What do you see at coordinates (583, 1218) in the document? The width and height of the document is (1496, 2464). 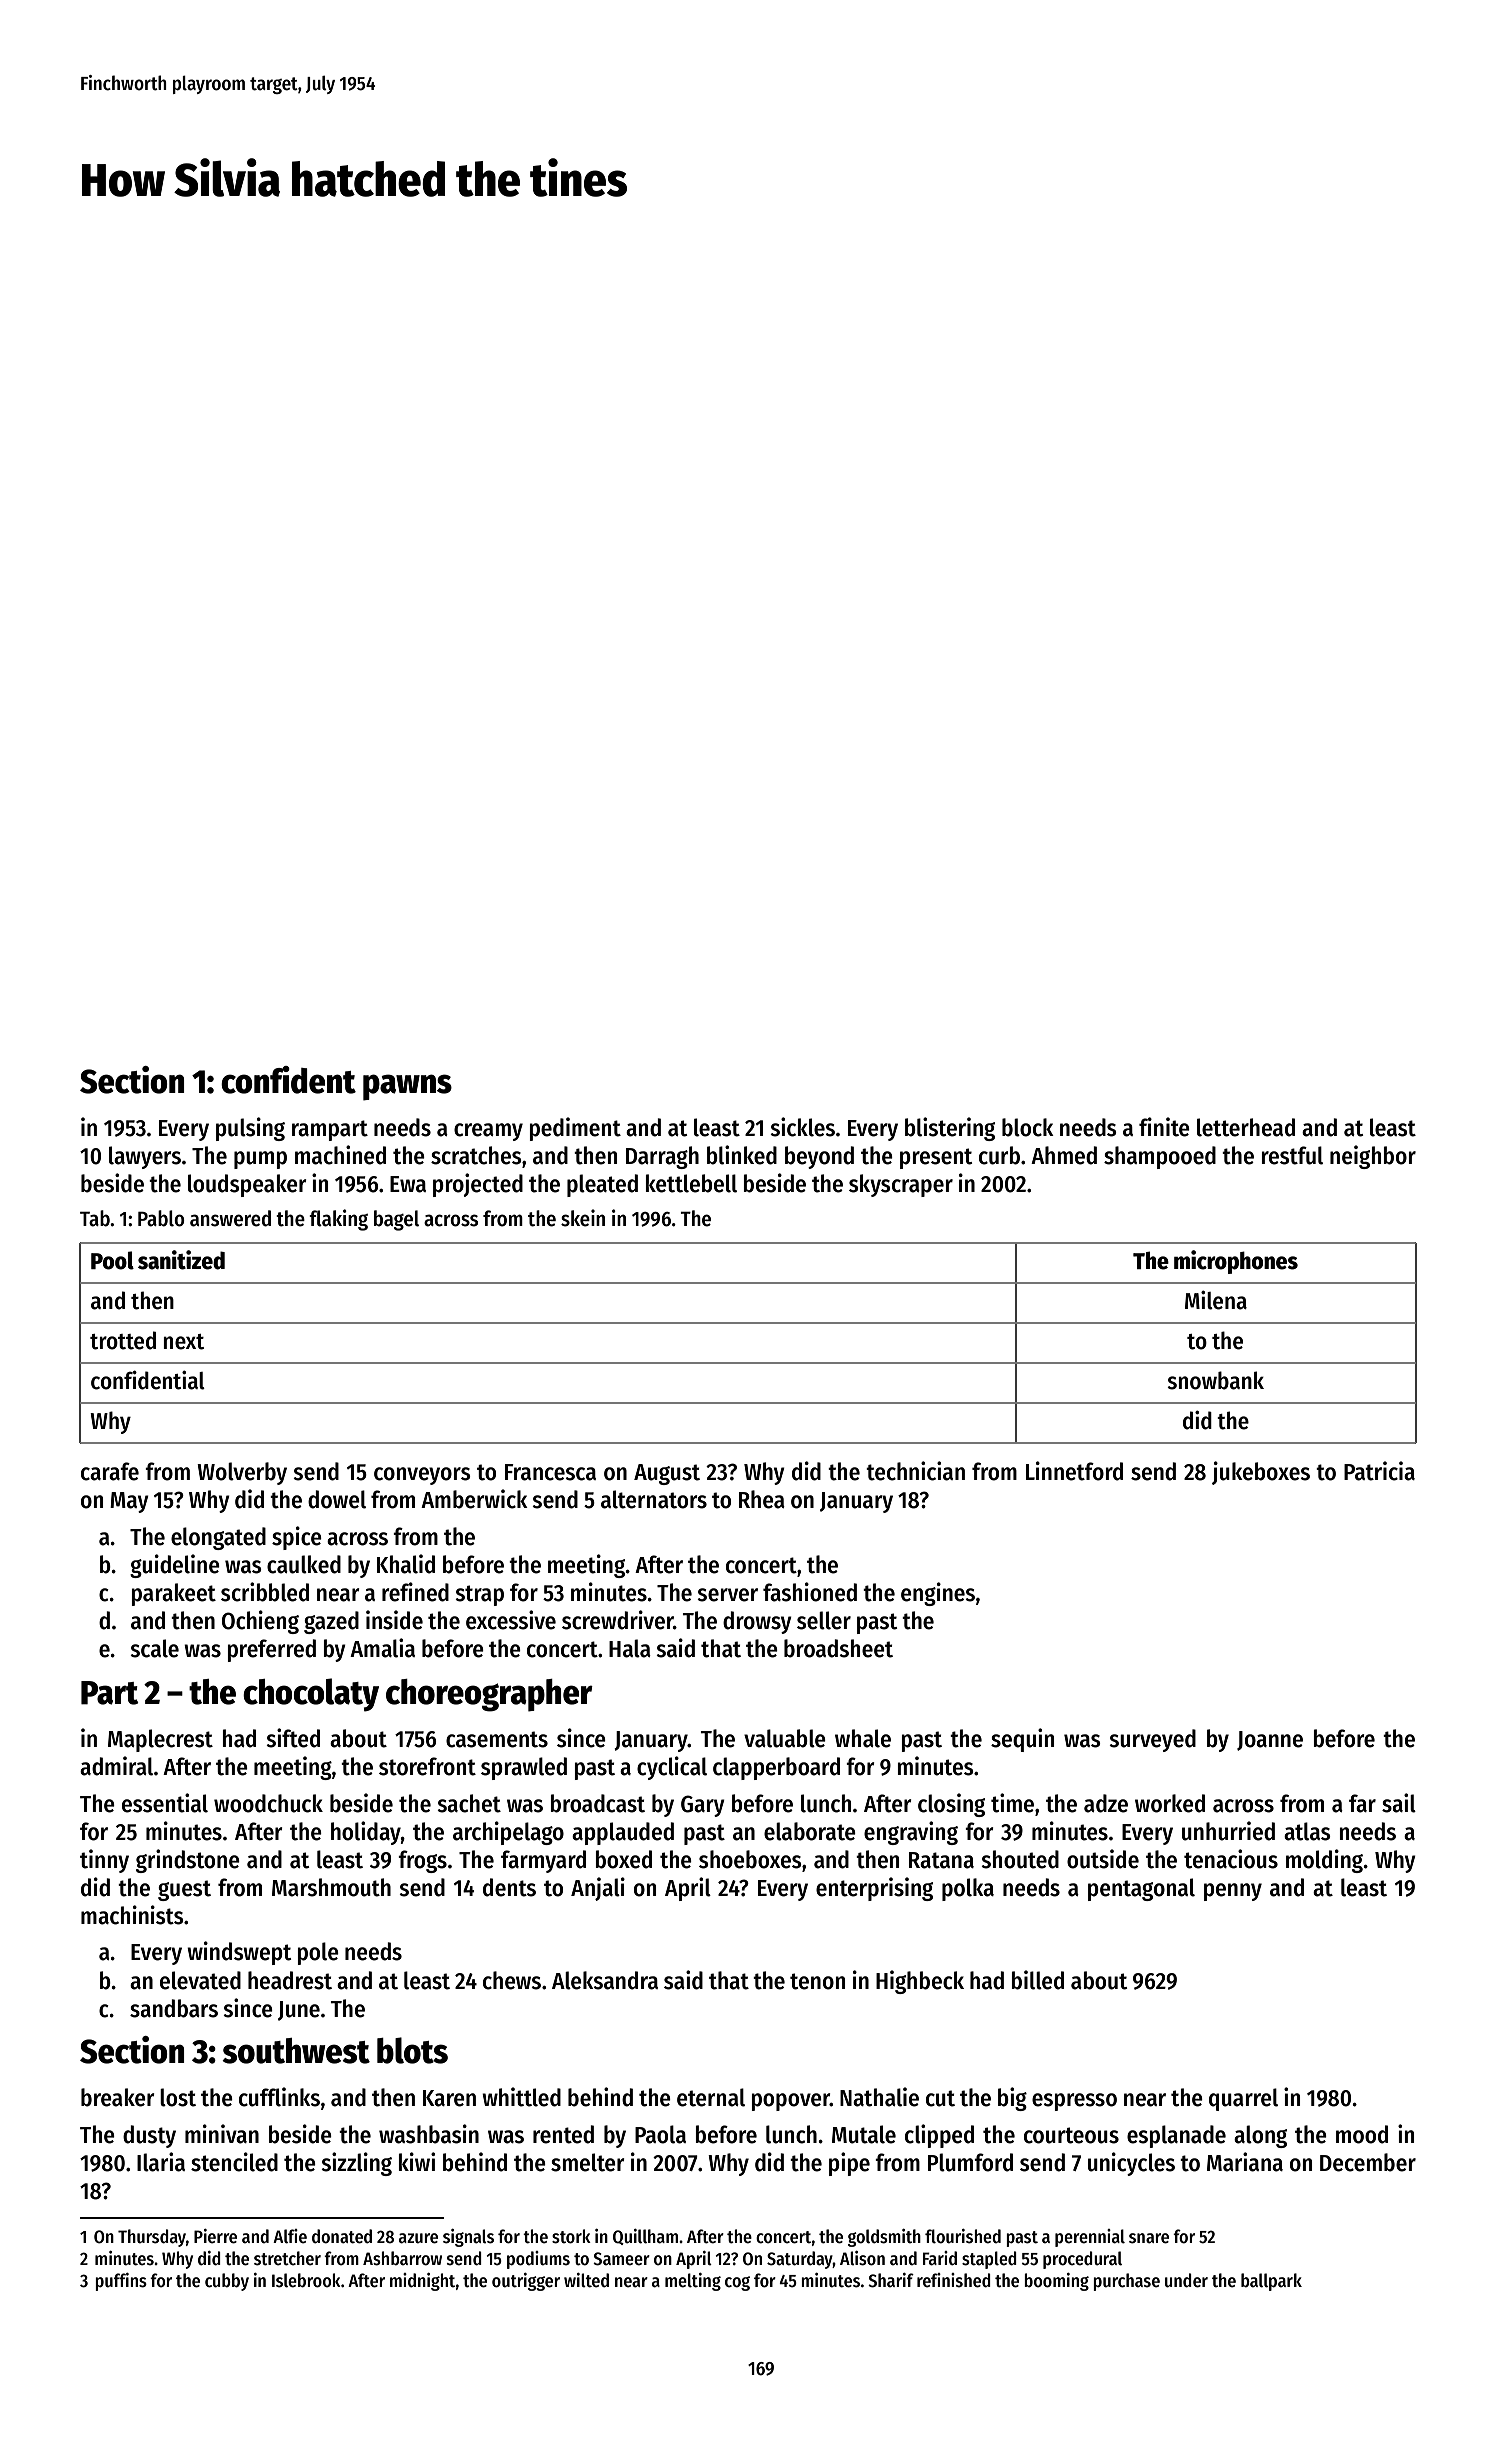 I see `skein` at bounding box center [583, 1218].
